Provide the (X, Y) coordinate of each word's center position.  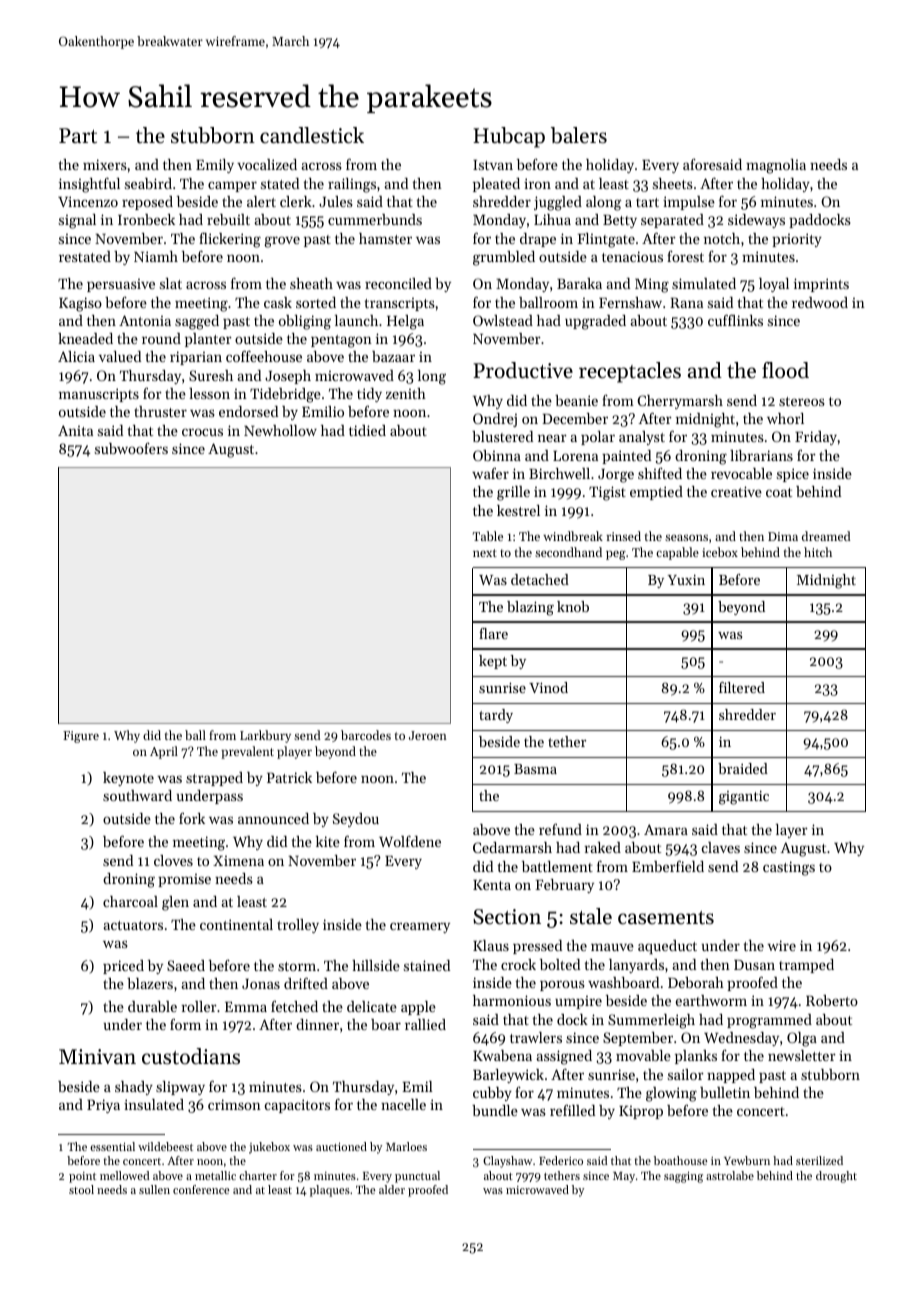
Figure (81, 737)
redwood (820, 302)
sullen (154, 1189)
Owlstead (503, 320)
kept (493, 662)
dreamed (826, 536)
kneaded (85, 338)
